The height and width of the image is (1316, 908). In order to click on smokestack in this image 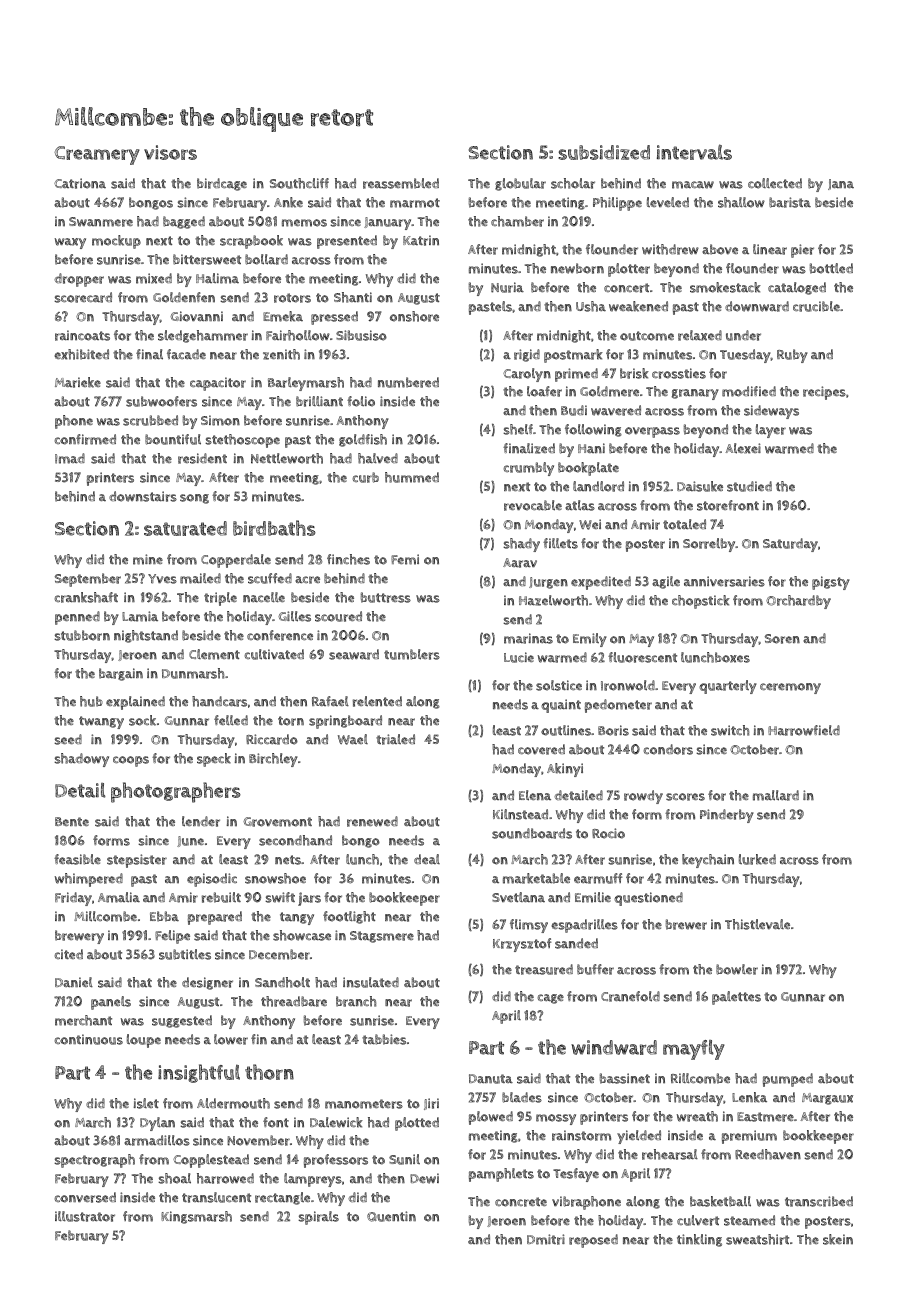, I will do `click(725, 287)`.
